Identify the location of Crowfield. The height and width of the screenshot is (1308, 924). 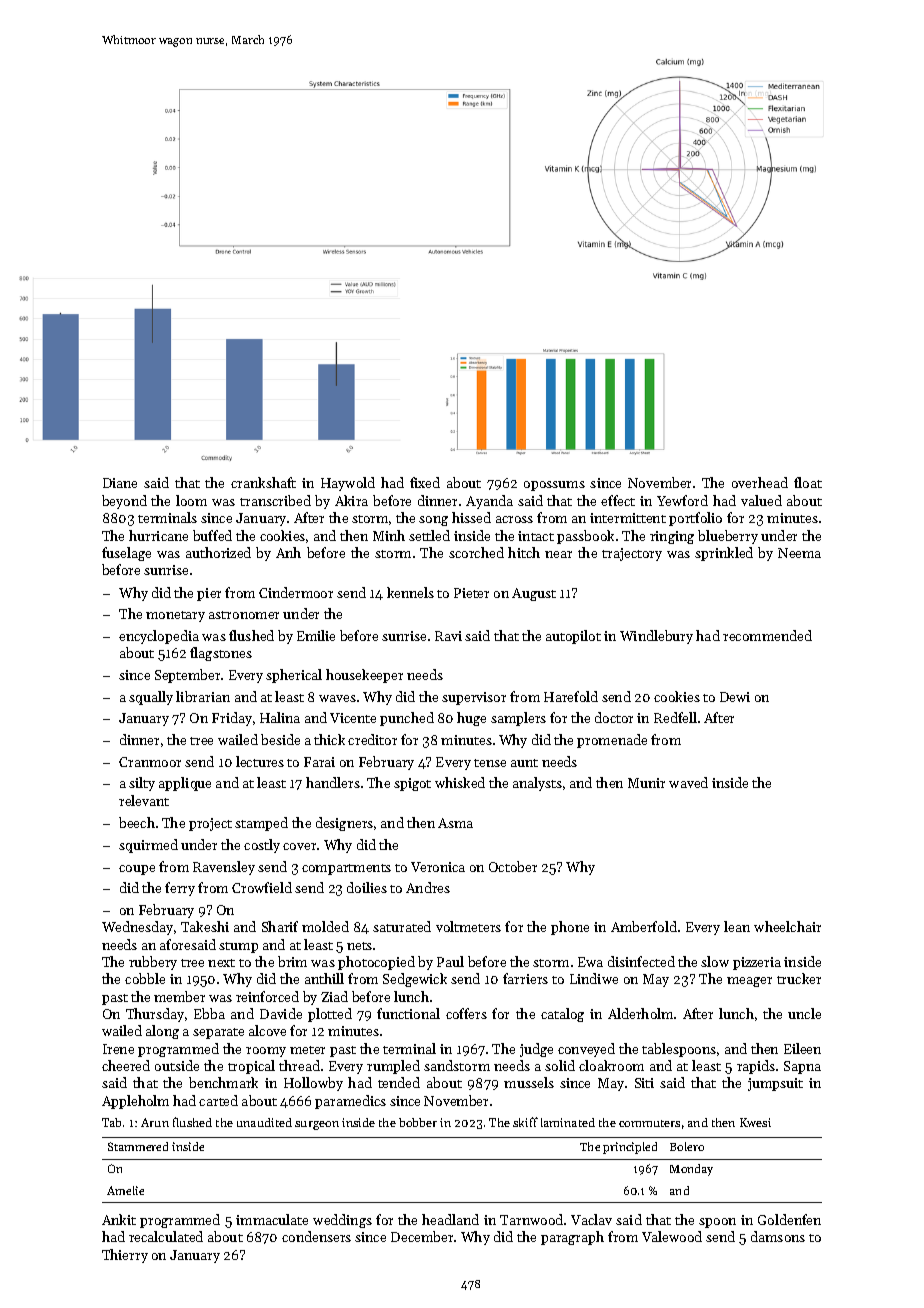
(262, 887).
